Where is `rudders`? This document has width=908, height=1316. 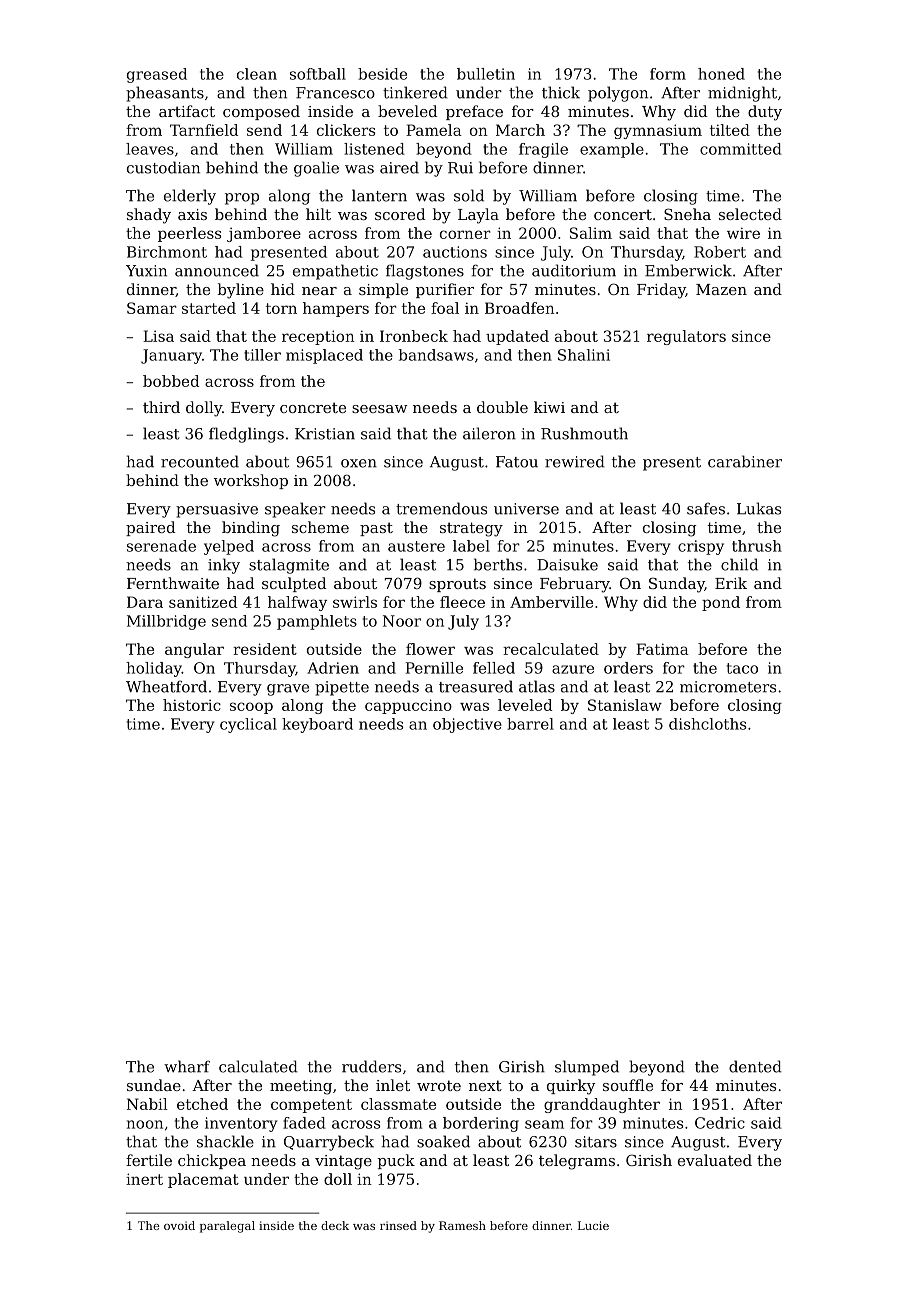 rudders is located at coordinates (371, 1066).
